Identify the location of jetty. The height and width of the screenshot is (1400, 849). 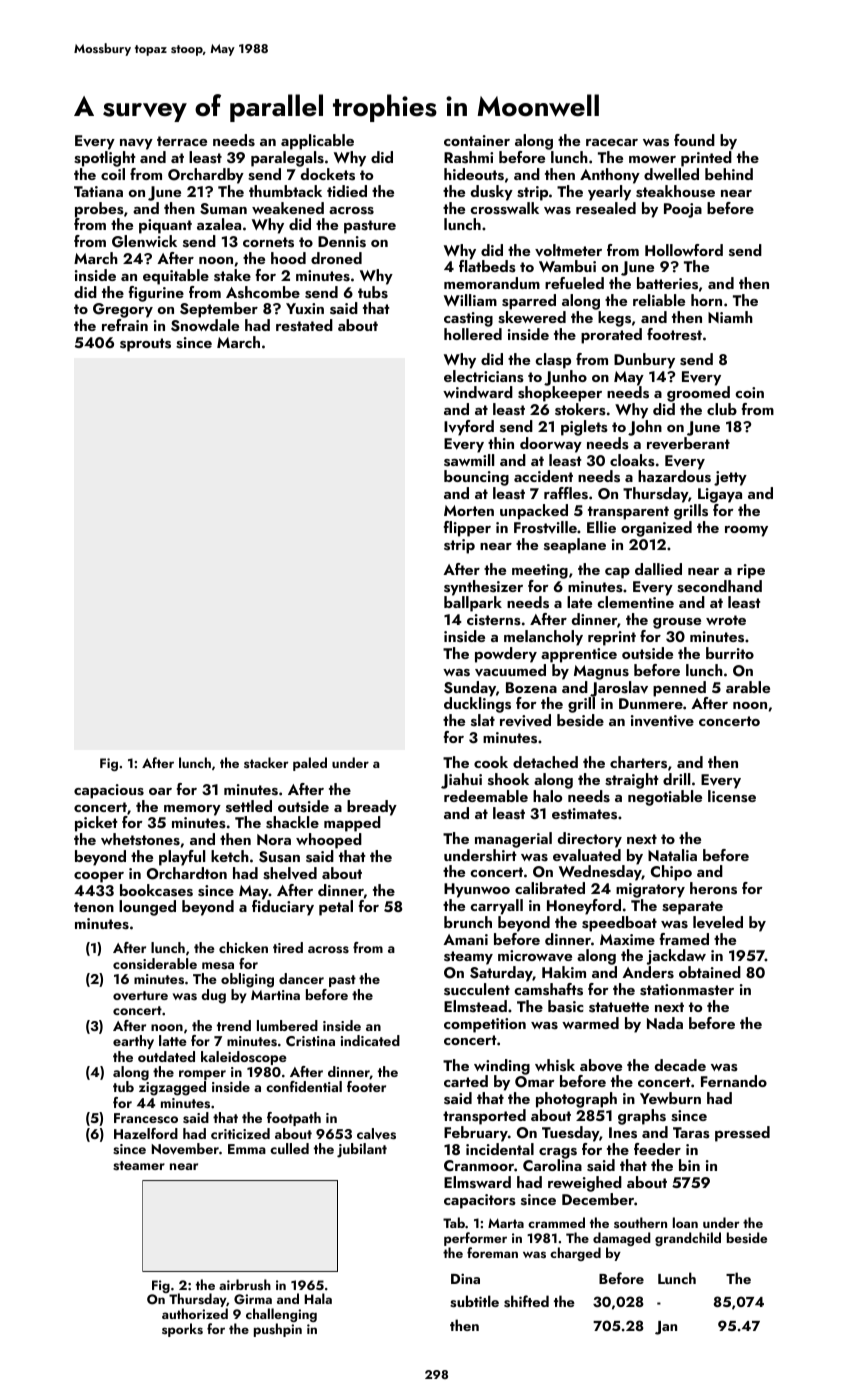
(730, 478).
